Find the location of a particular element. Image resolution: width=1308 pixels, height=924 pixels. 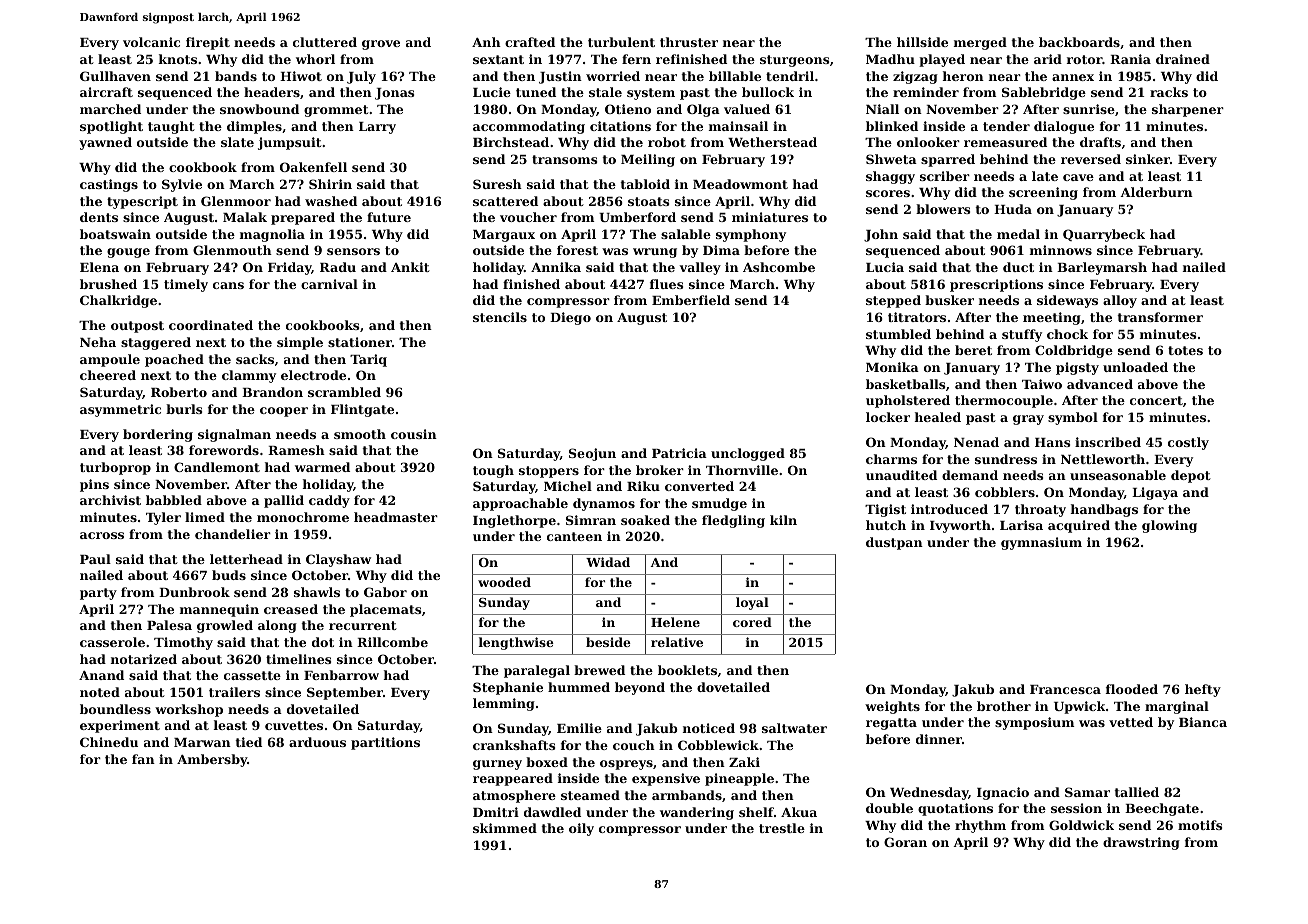

oily is located at coordinates (581, 829).
